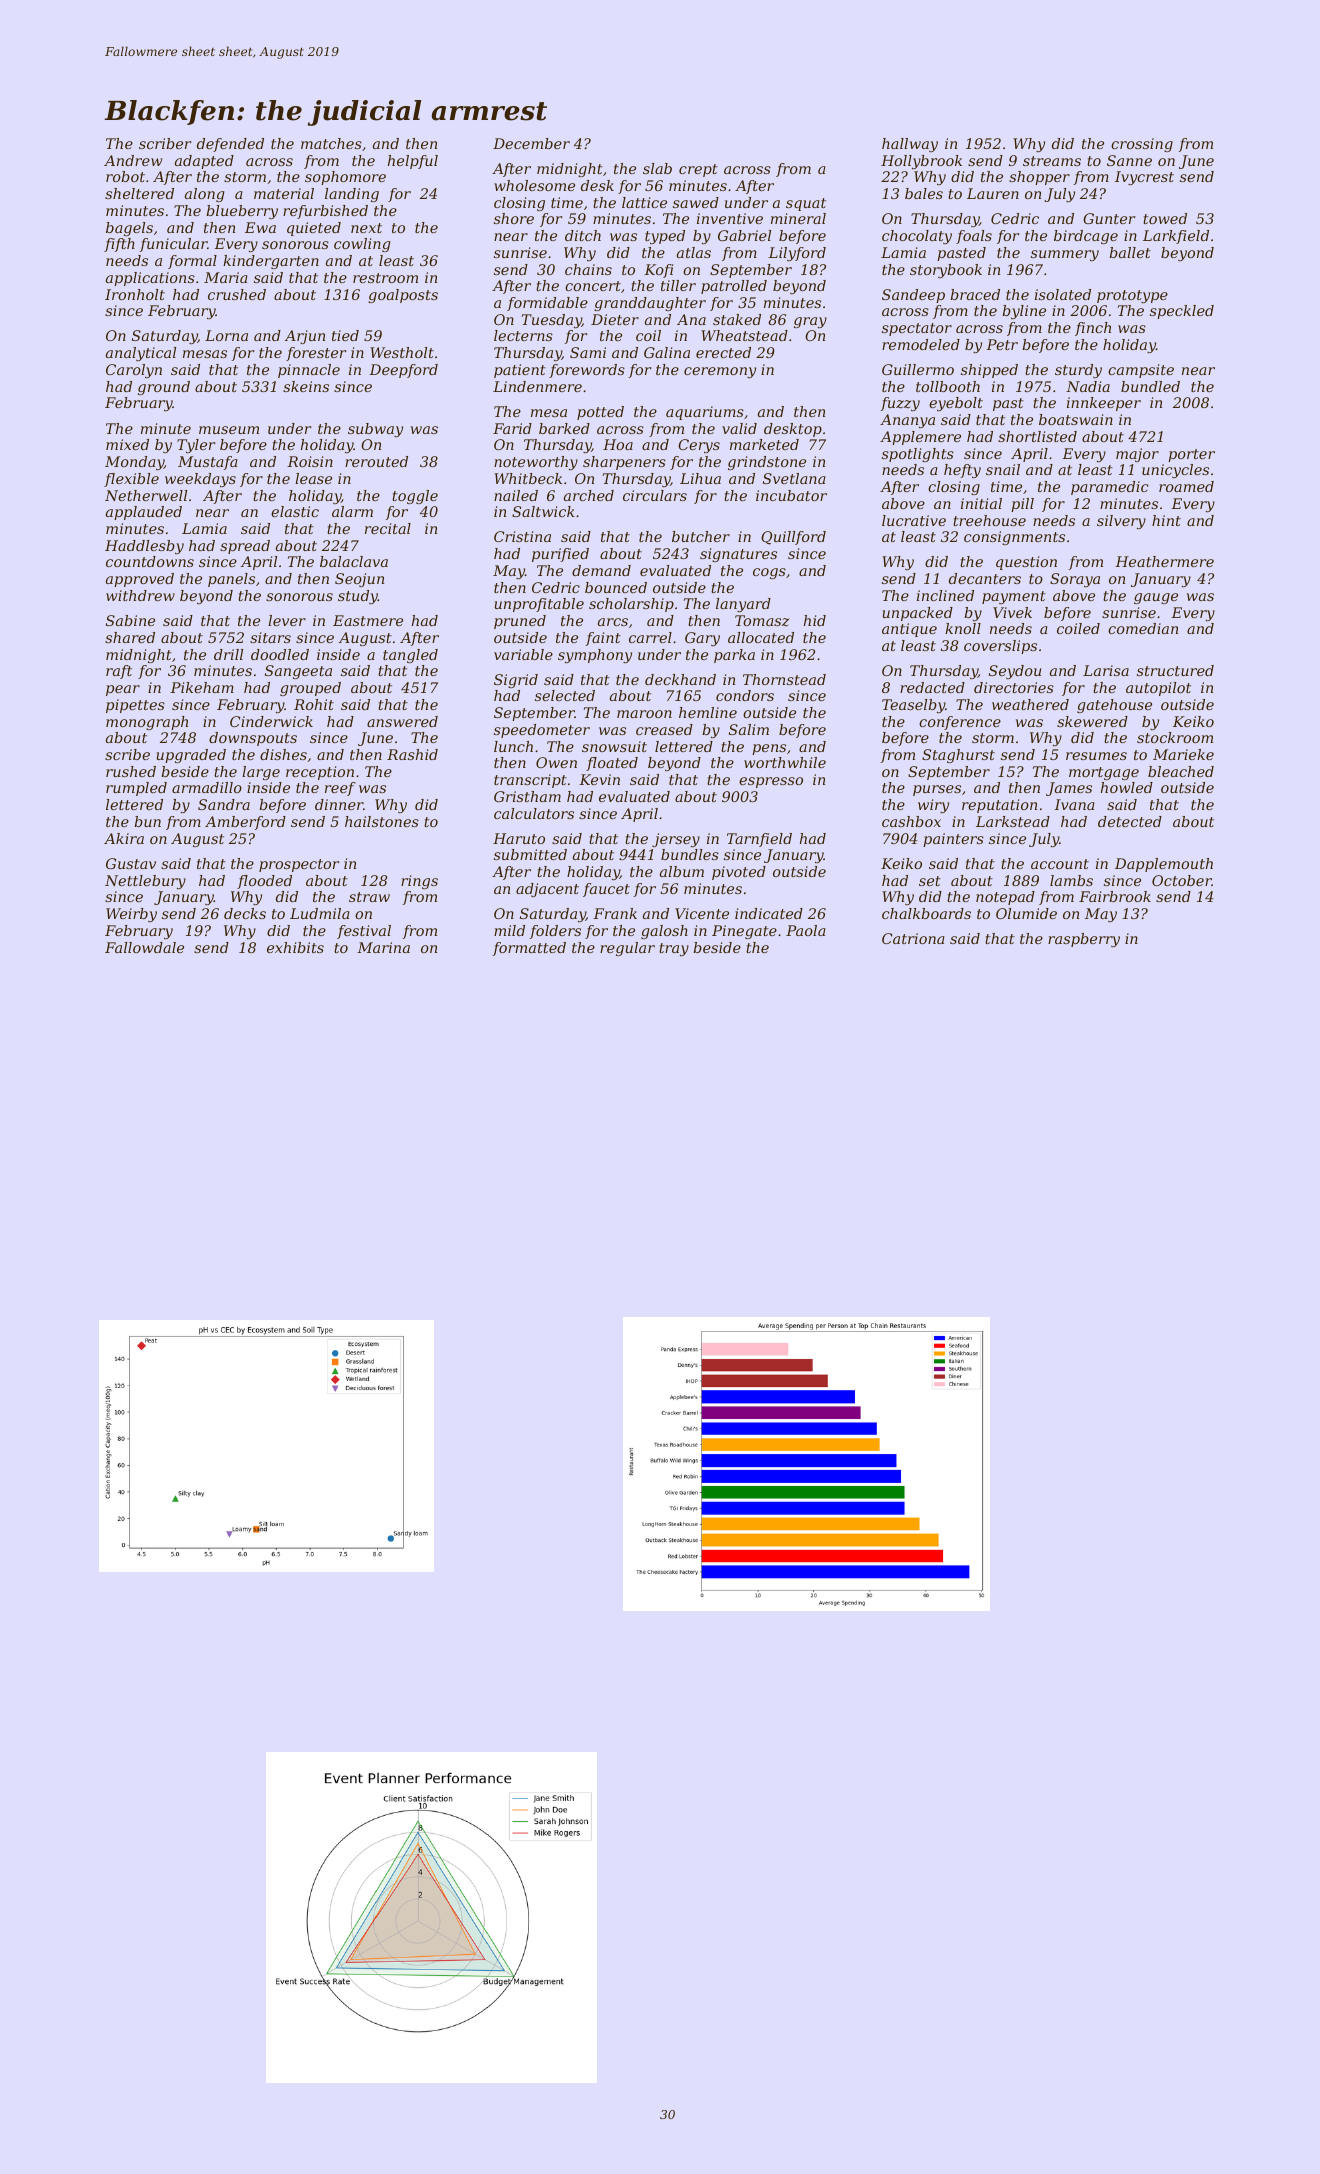 This document has height=2174, width=1320. Describe the element at coordinates (1142, 145) in the document. I see `crossing` at that location.
